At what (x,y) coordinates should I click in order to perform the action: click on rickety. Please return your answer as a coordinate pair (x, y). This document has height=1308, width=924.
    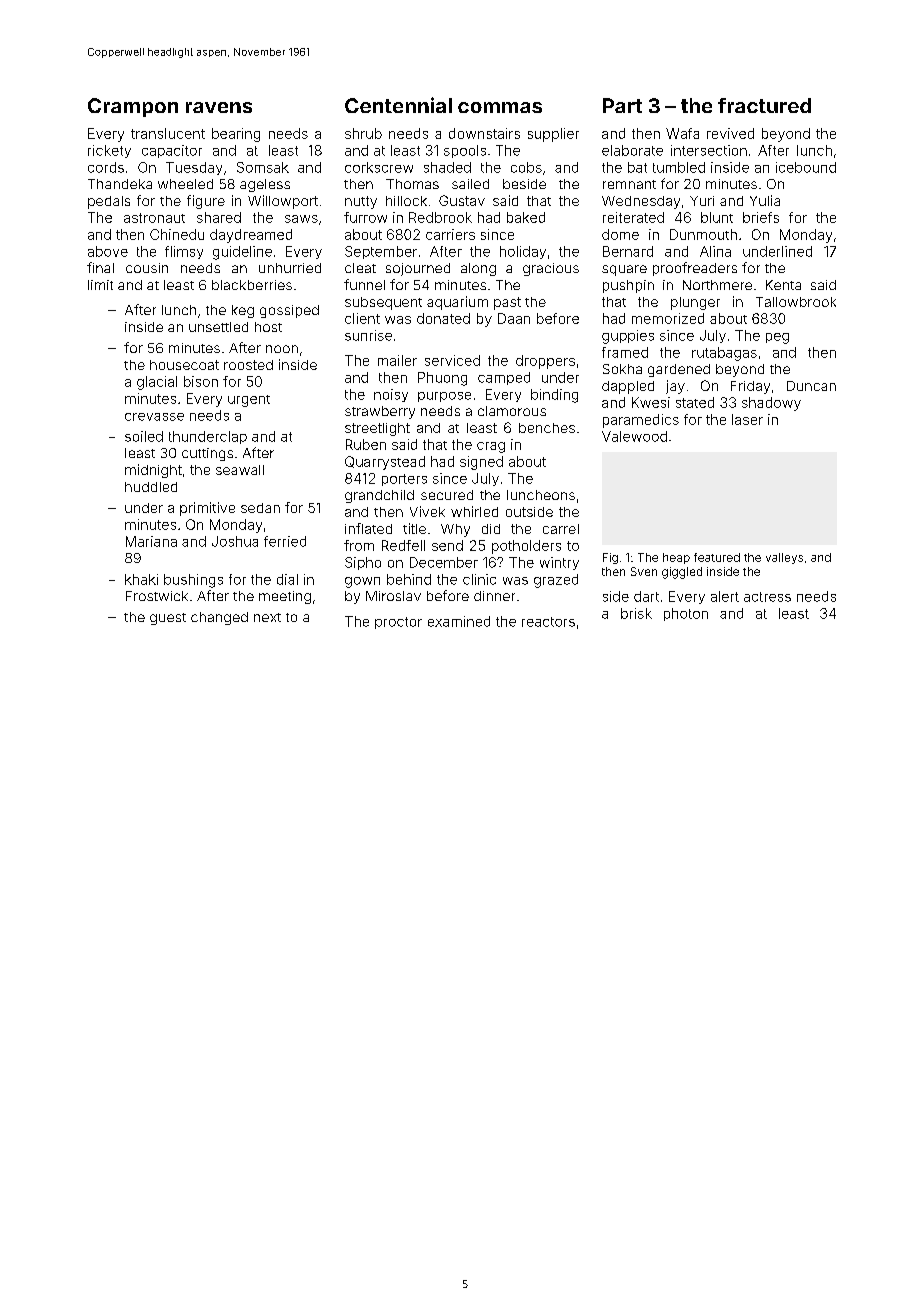
    Looking at the image, I should click on (109, 151).
